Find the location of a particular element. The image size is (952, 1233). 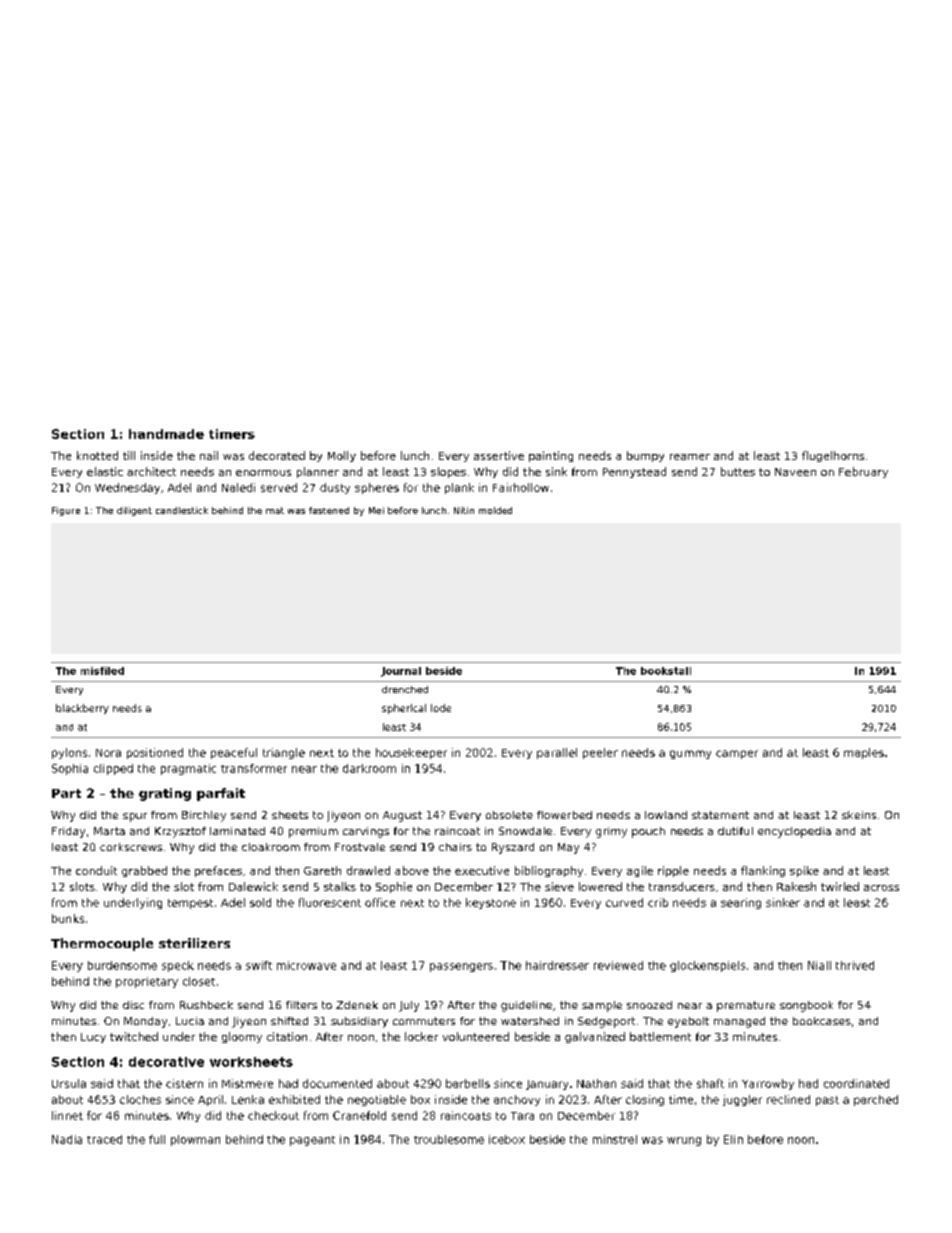

battlement is located at coordinates (660, 1036).
